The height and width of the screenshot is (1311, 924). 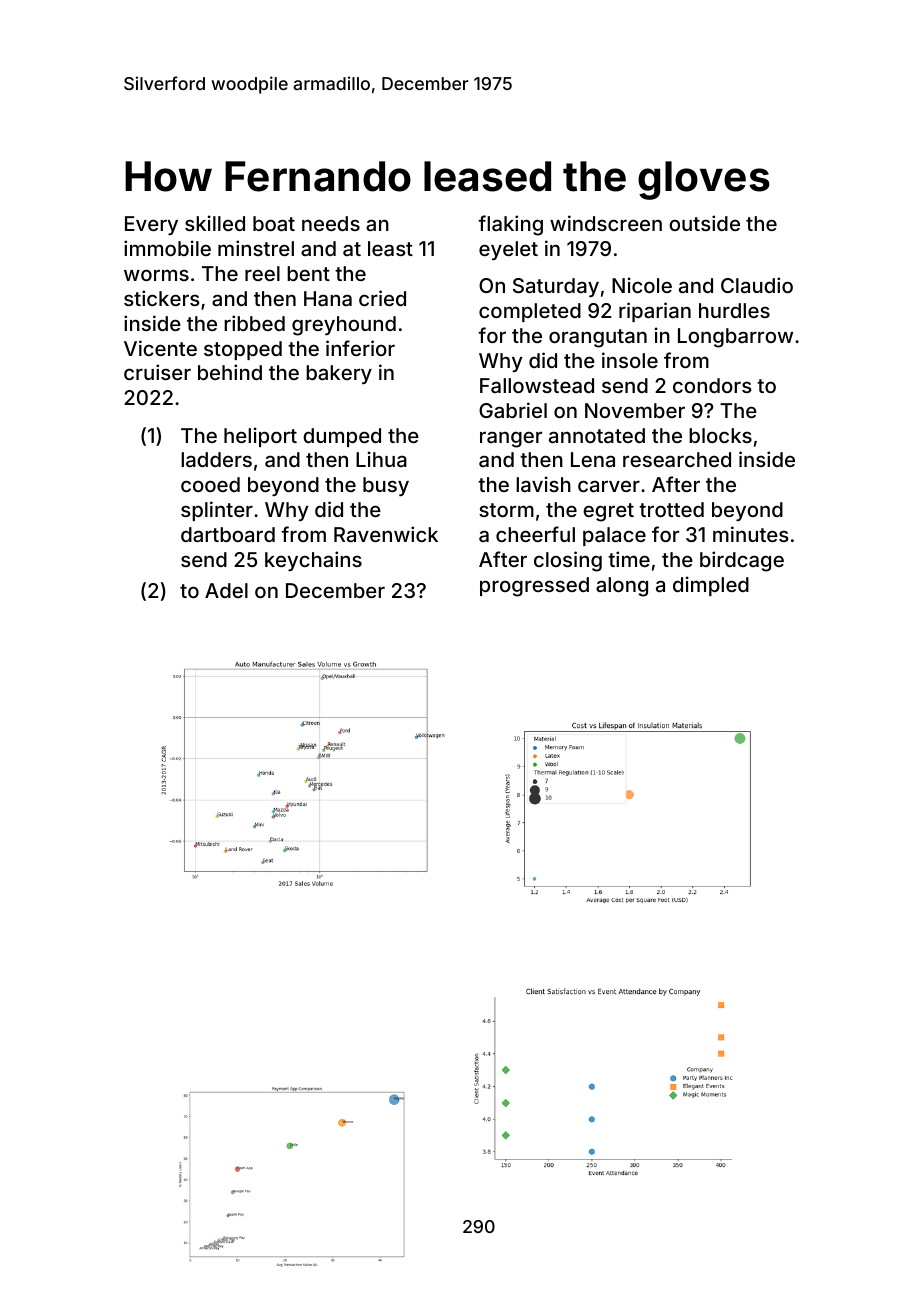 I want to click on heliport, so click(x=260, y=437).
